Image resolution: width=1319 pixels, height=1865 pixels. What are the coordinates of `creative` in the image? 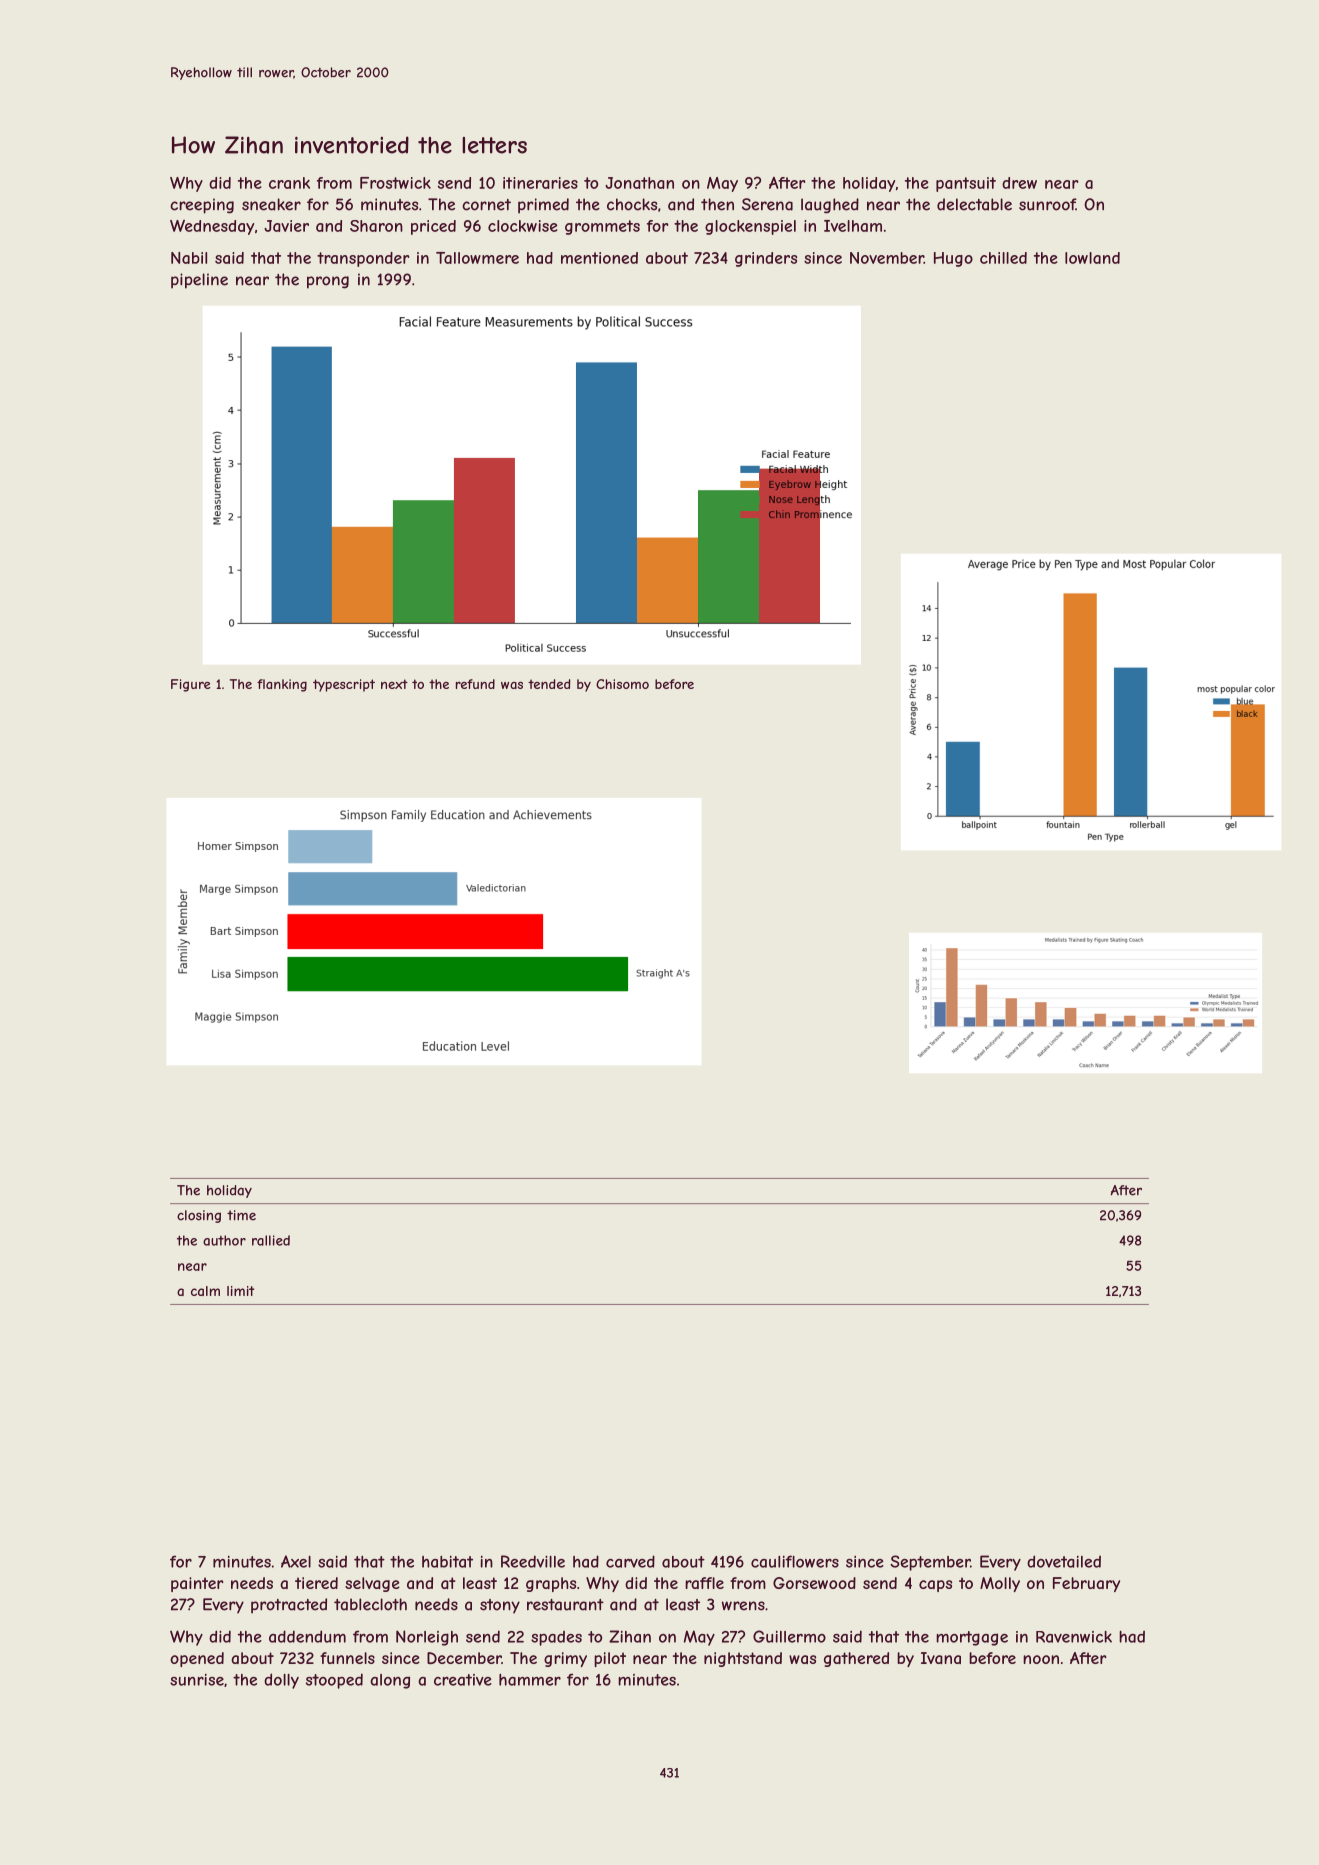 It's located at (463, 1680).
